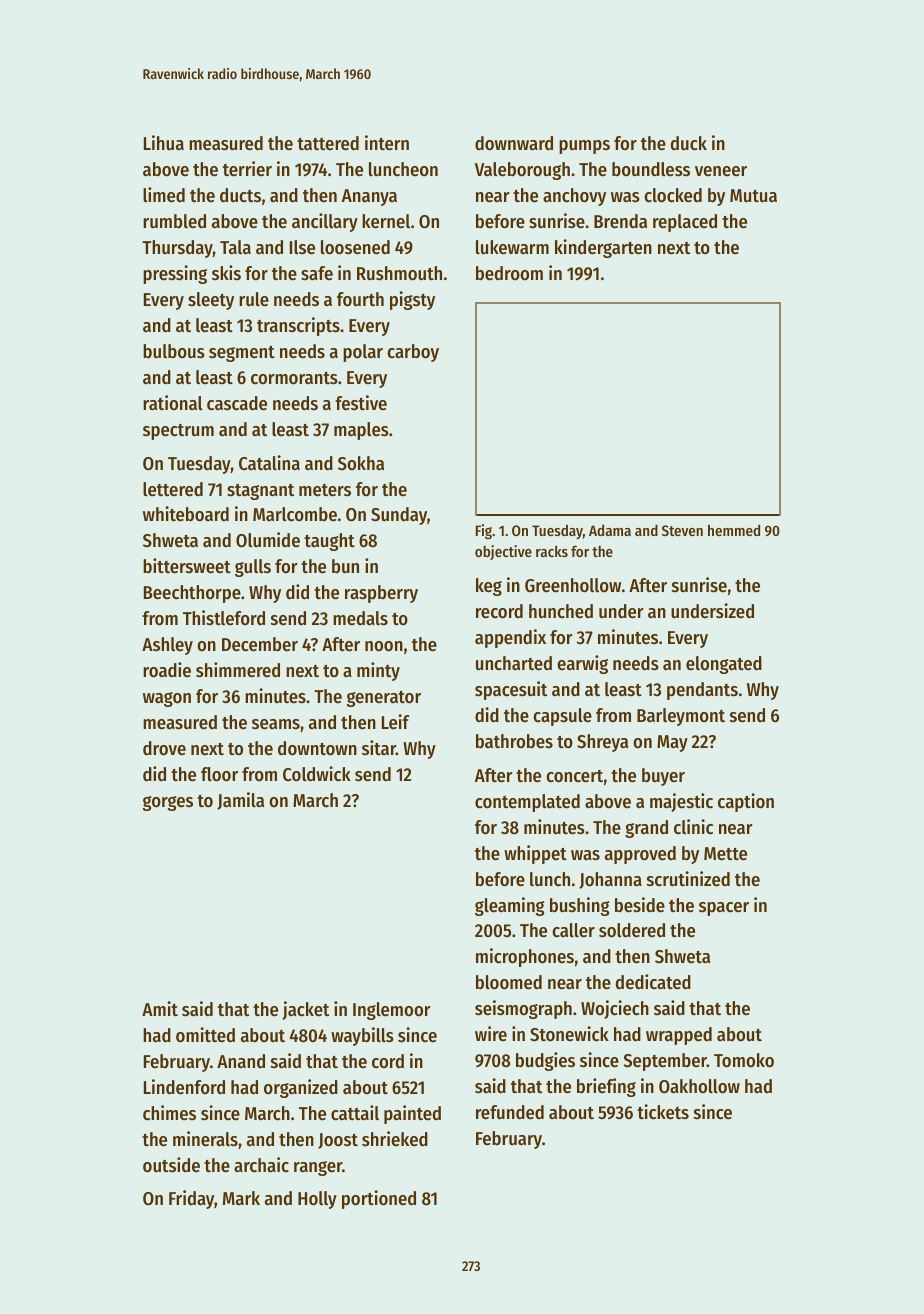 Image resolution: width=924 pixels, height=1314 pixels. I want to click on intern, so click(387, 143).
